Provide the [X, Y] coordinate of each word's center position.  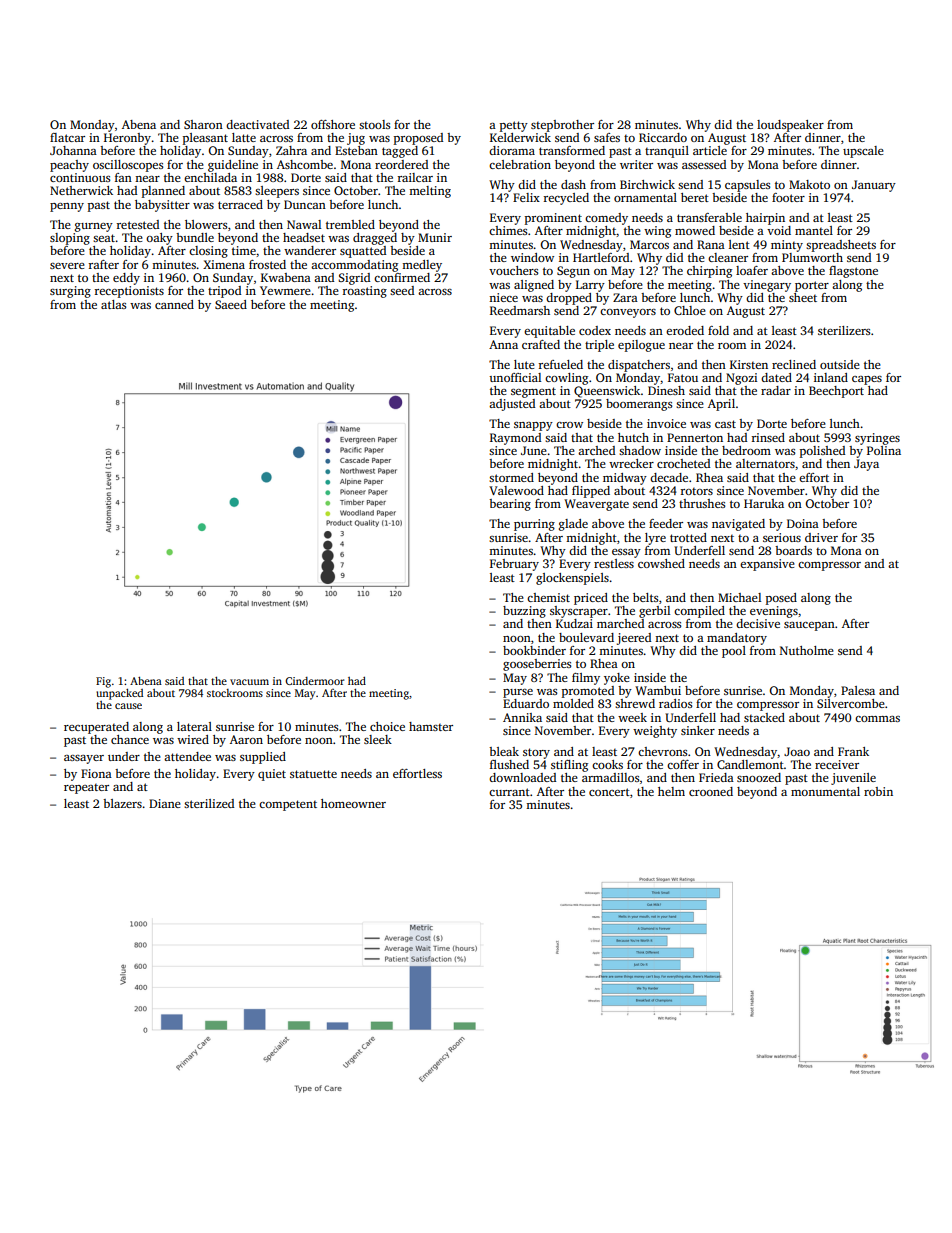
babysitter [162, 206]
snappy [533, 426]
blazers [122, 803]
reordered [401, 164]
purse [518, 693]
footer [788, 197]
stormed [511, 477]
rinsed [768, 437]
